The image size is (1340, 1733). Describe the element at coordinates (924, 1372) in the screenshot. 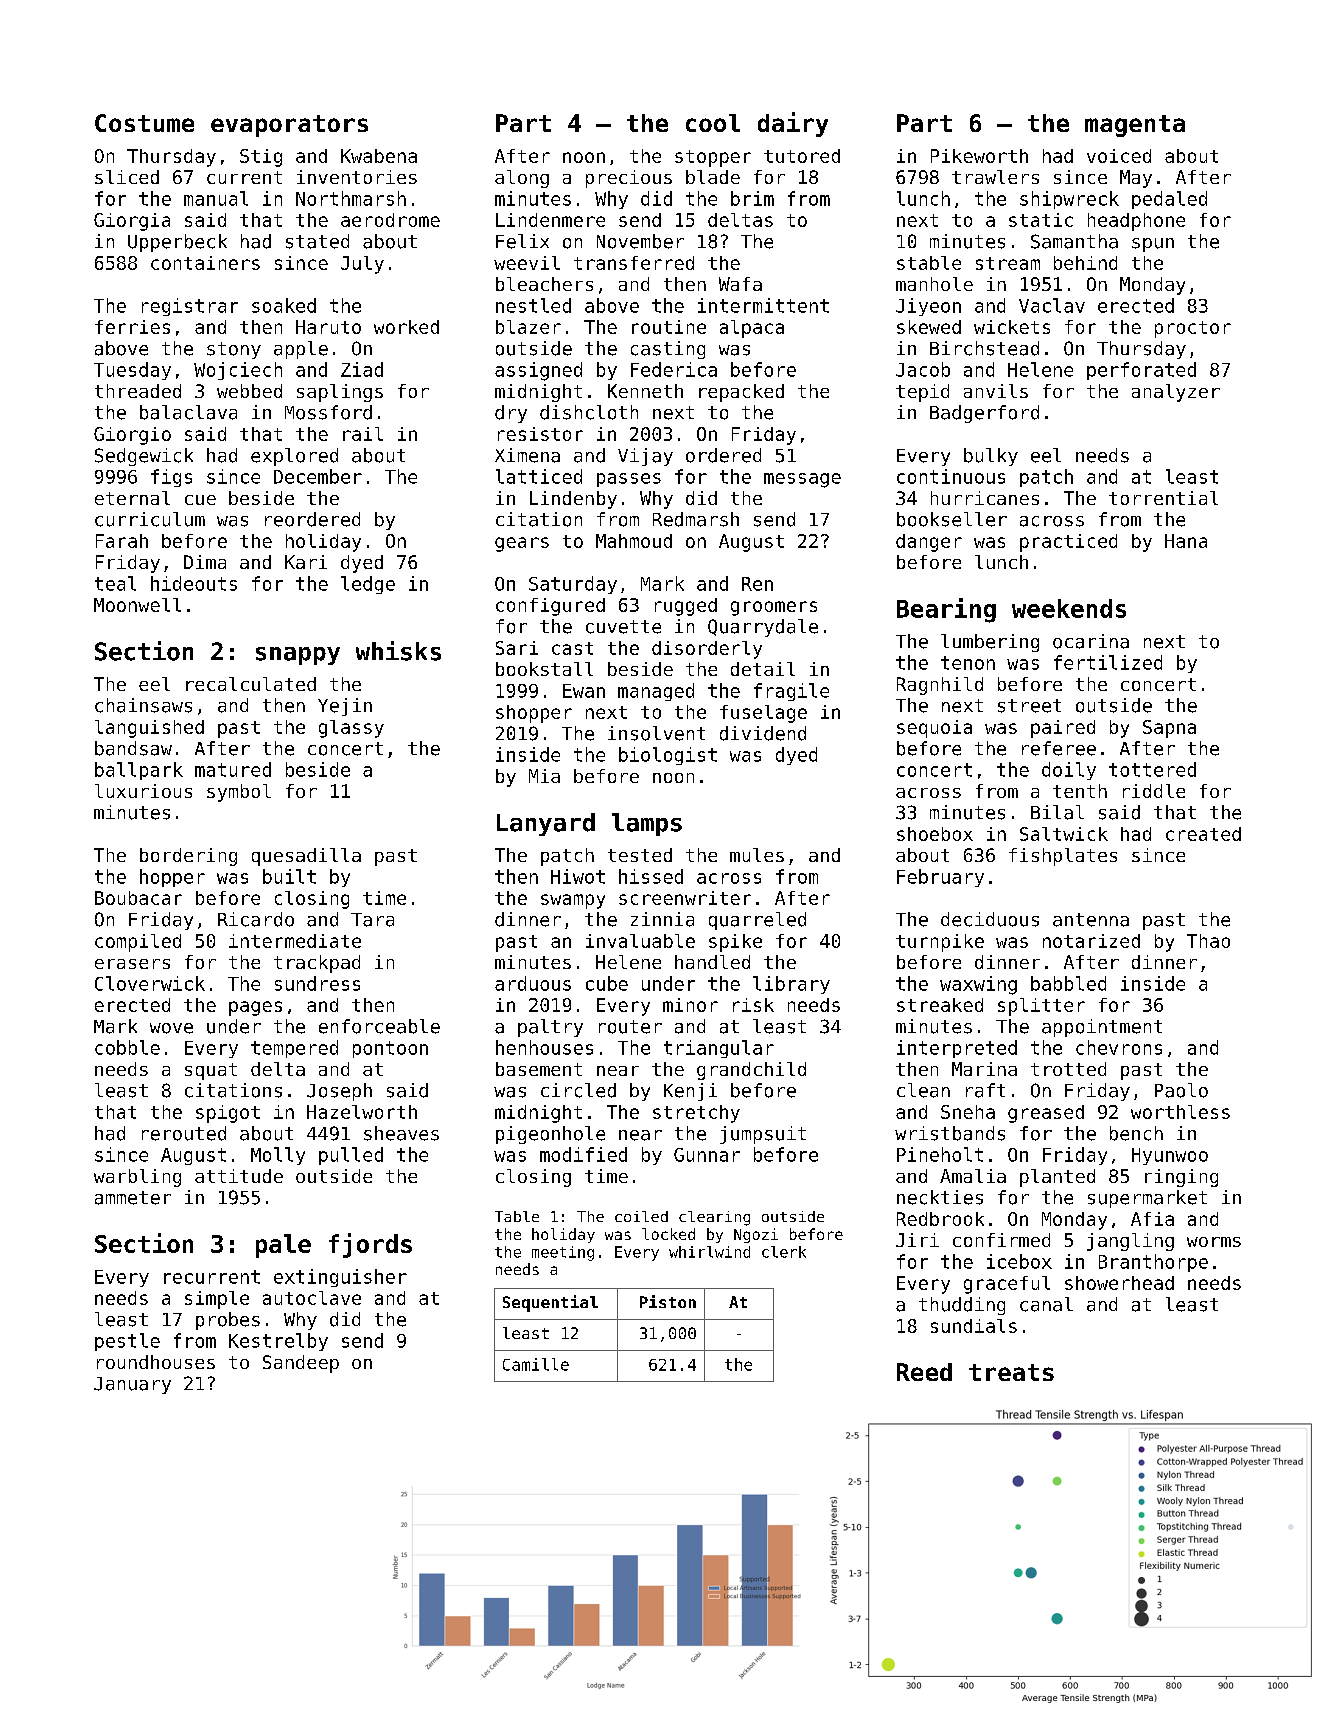

I see `Reed` at that location.
